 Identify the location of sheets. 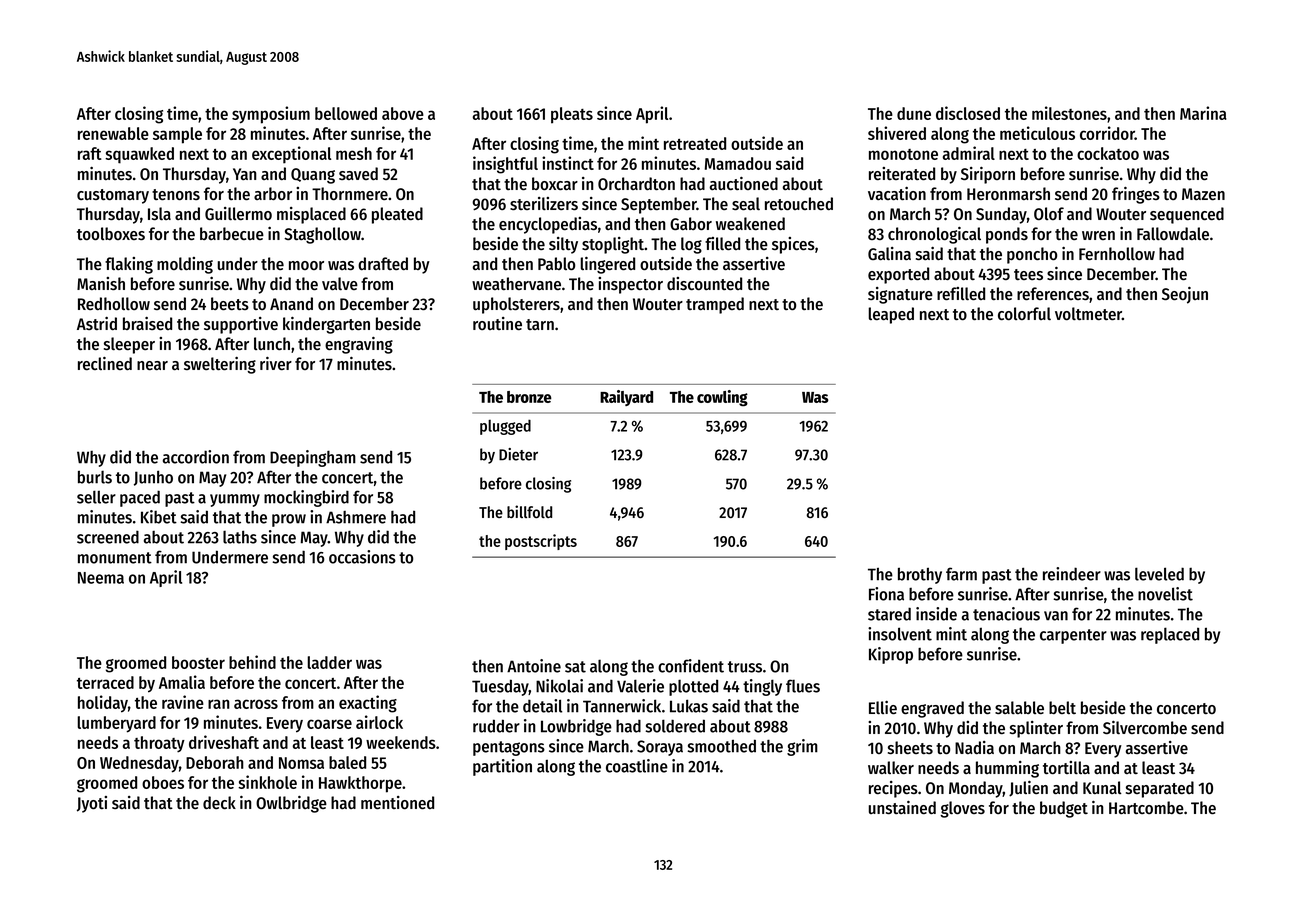
(910, 747).
